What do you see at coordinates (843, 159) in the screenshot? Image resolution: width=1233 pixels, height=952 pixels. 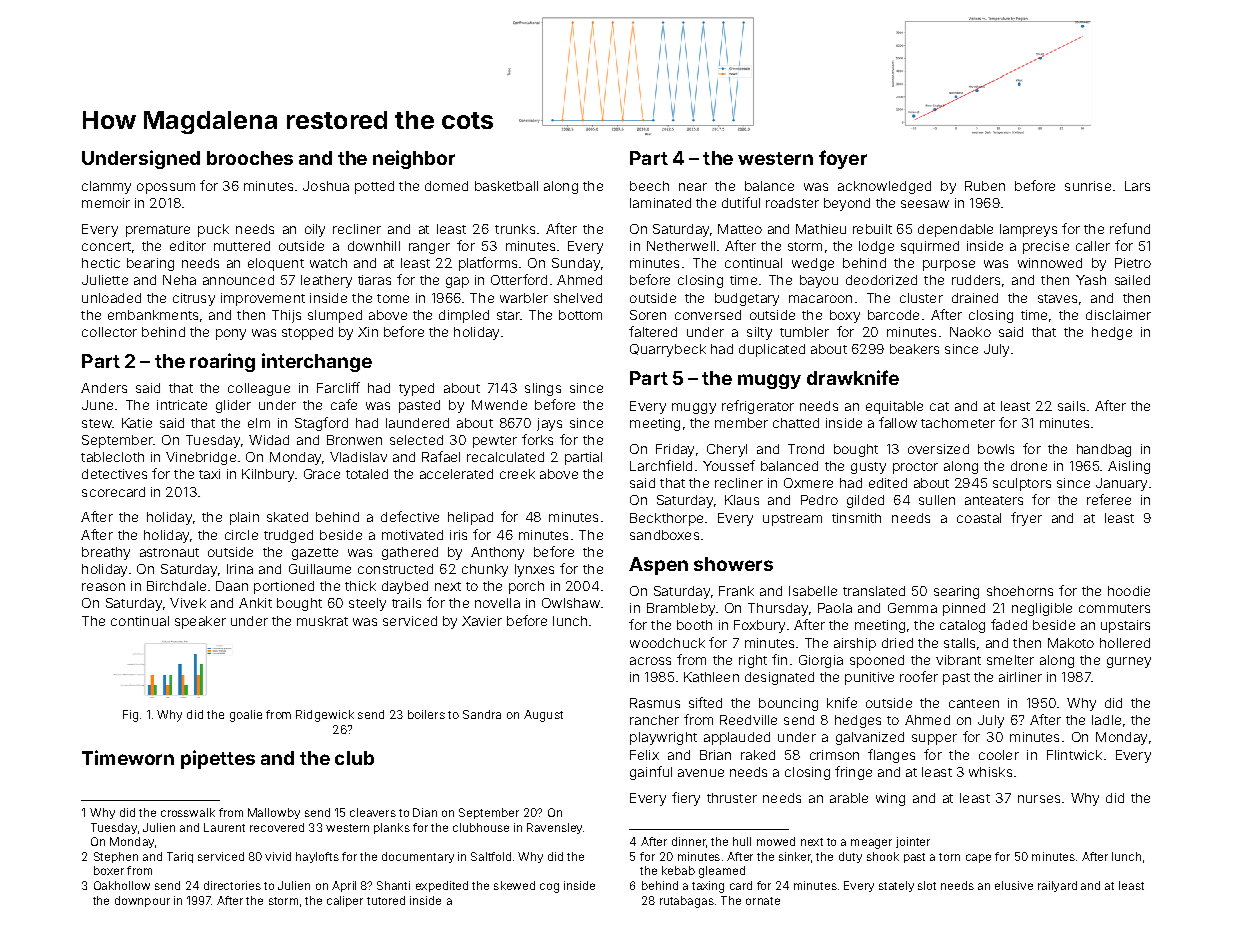 I see `foyer` at bounding box center [843, 159].
